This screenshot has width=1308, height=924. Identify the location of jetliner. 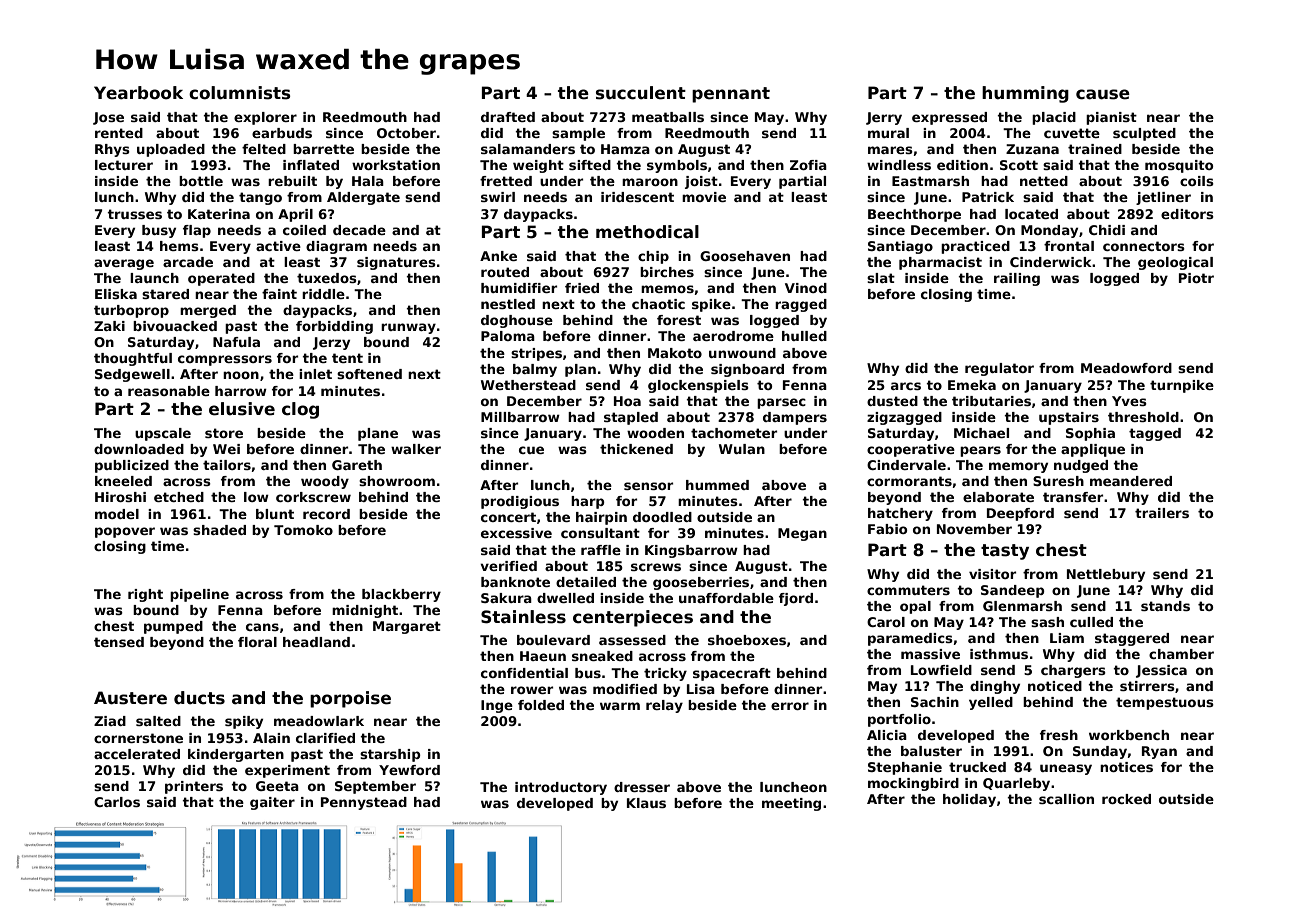
(1163, 198).
